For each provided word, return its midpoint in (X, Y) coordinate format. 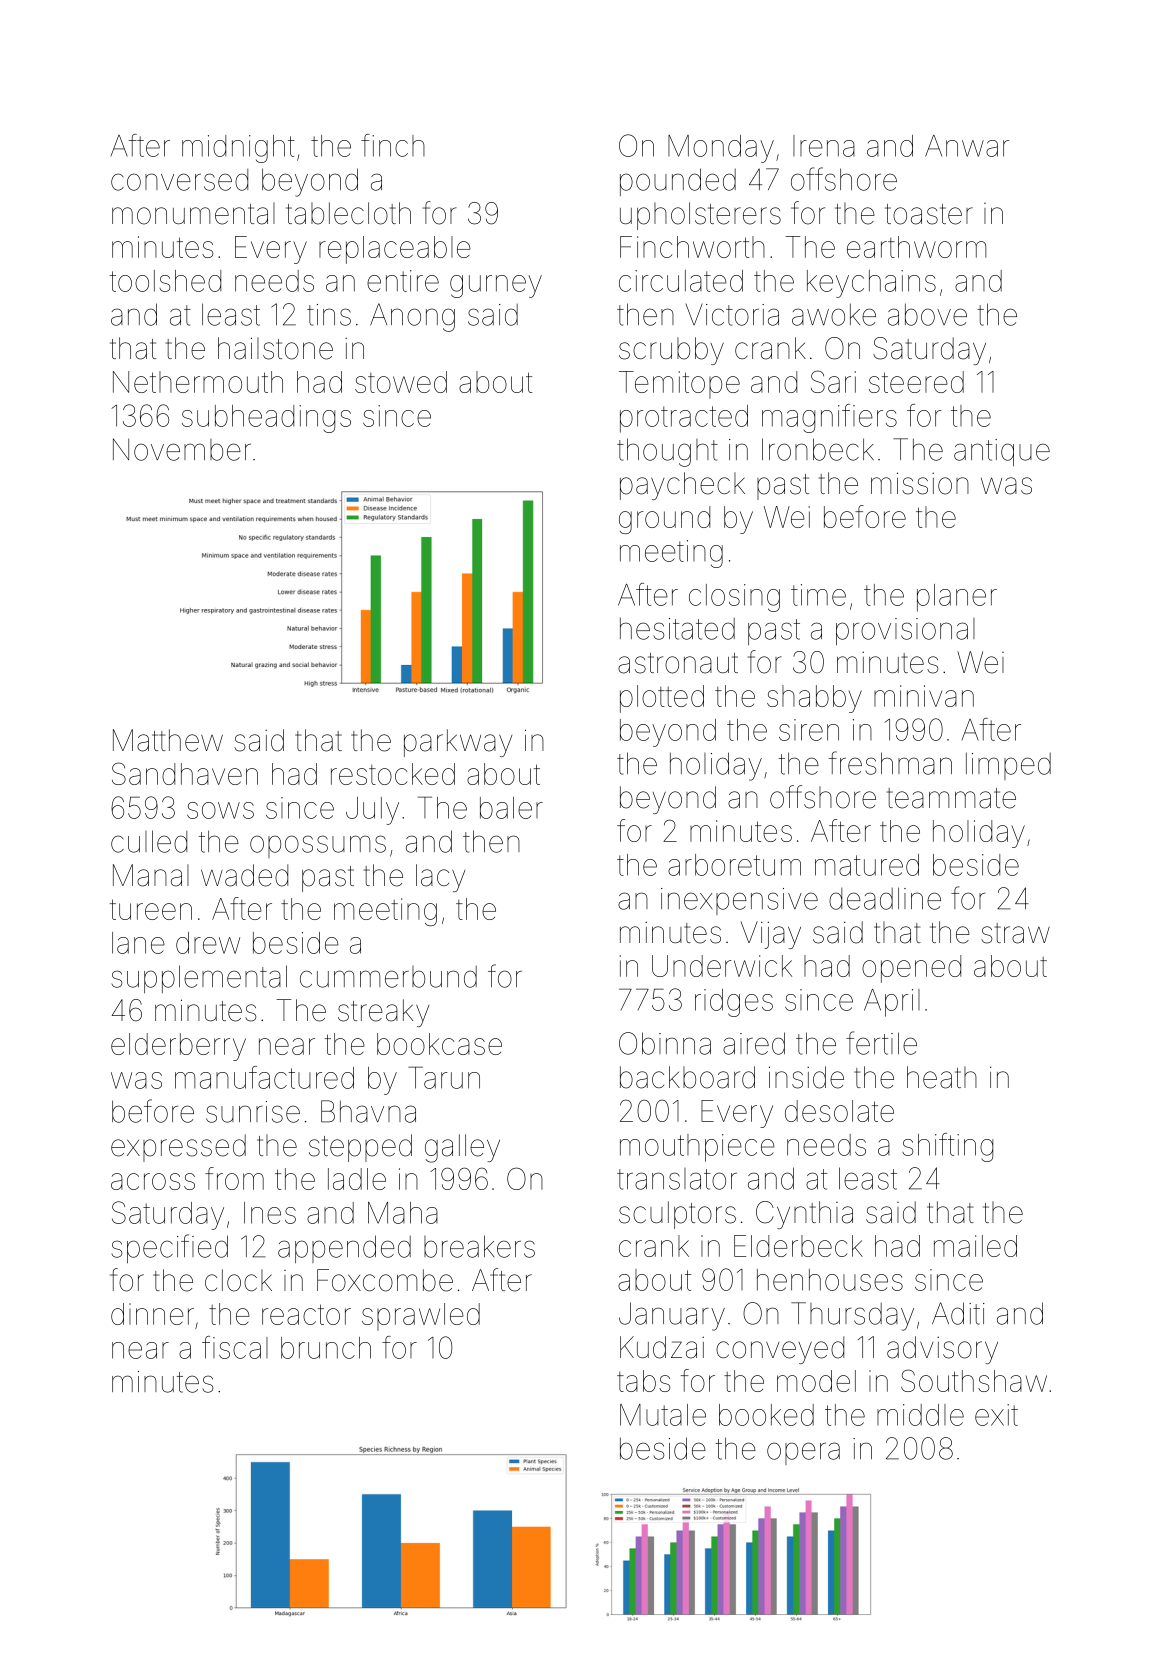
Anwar (967, 146)
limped (1008, 766)
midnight (238, 149)
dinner (152, 1314)
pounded (678, 182)
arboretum (734, 865)
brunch (326, 1348)
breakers (479, 1246)
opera (803, 1453)
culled (149, 841)
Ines (270, 1213)
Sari (833, 381)
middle (920, 1415)
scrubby (671, 351)
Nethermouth (198, 382)
